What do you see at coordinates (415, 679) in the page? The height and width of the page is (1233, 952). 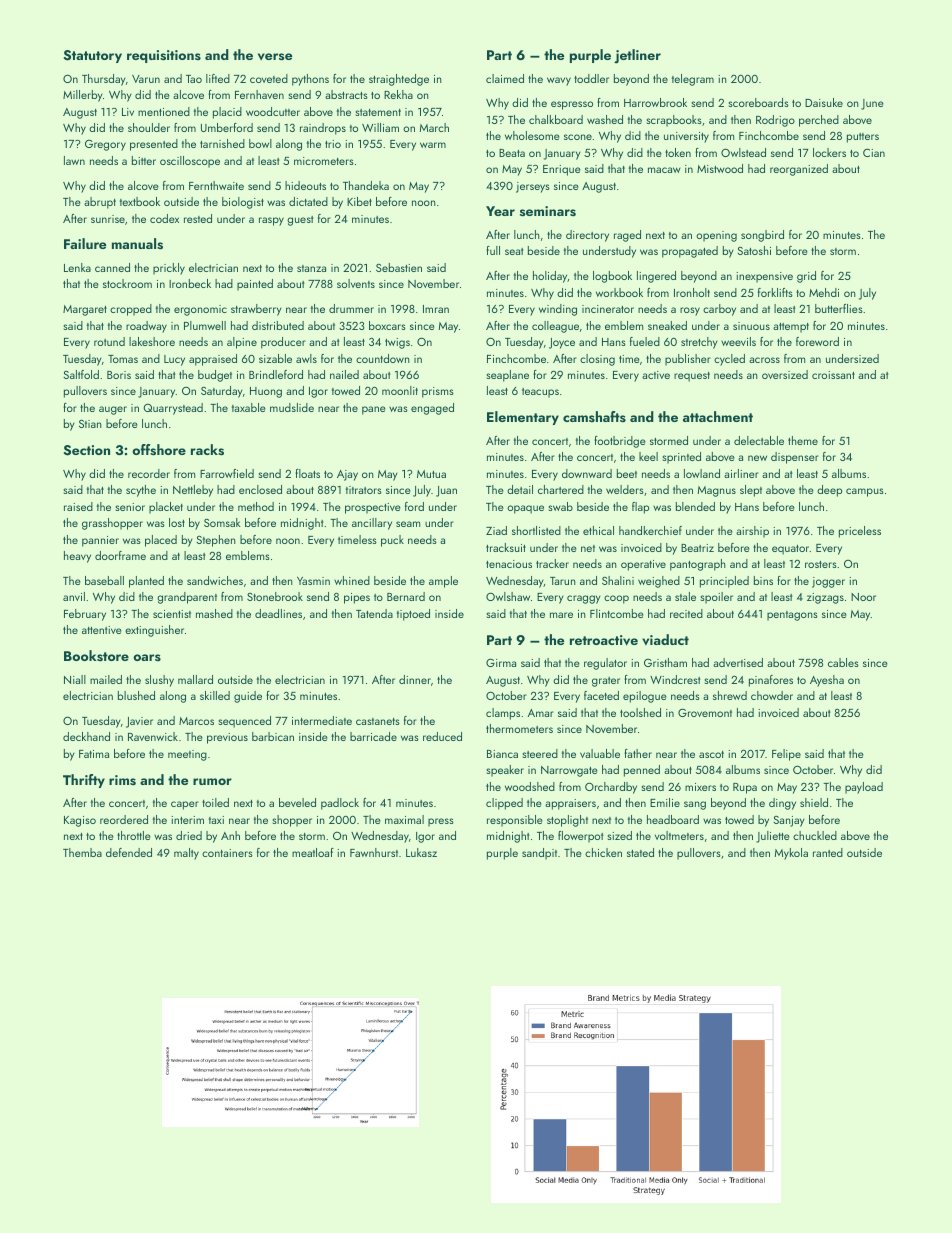 I see `dinner` at bounding box center [415, 679].
